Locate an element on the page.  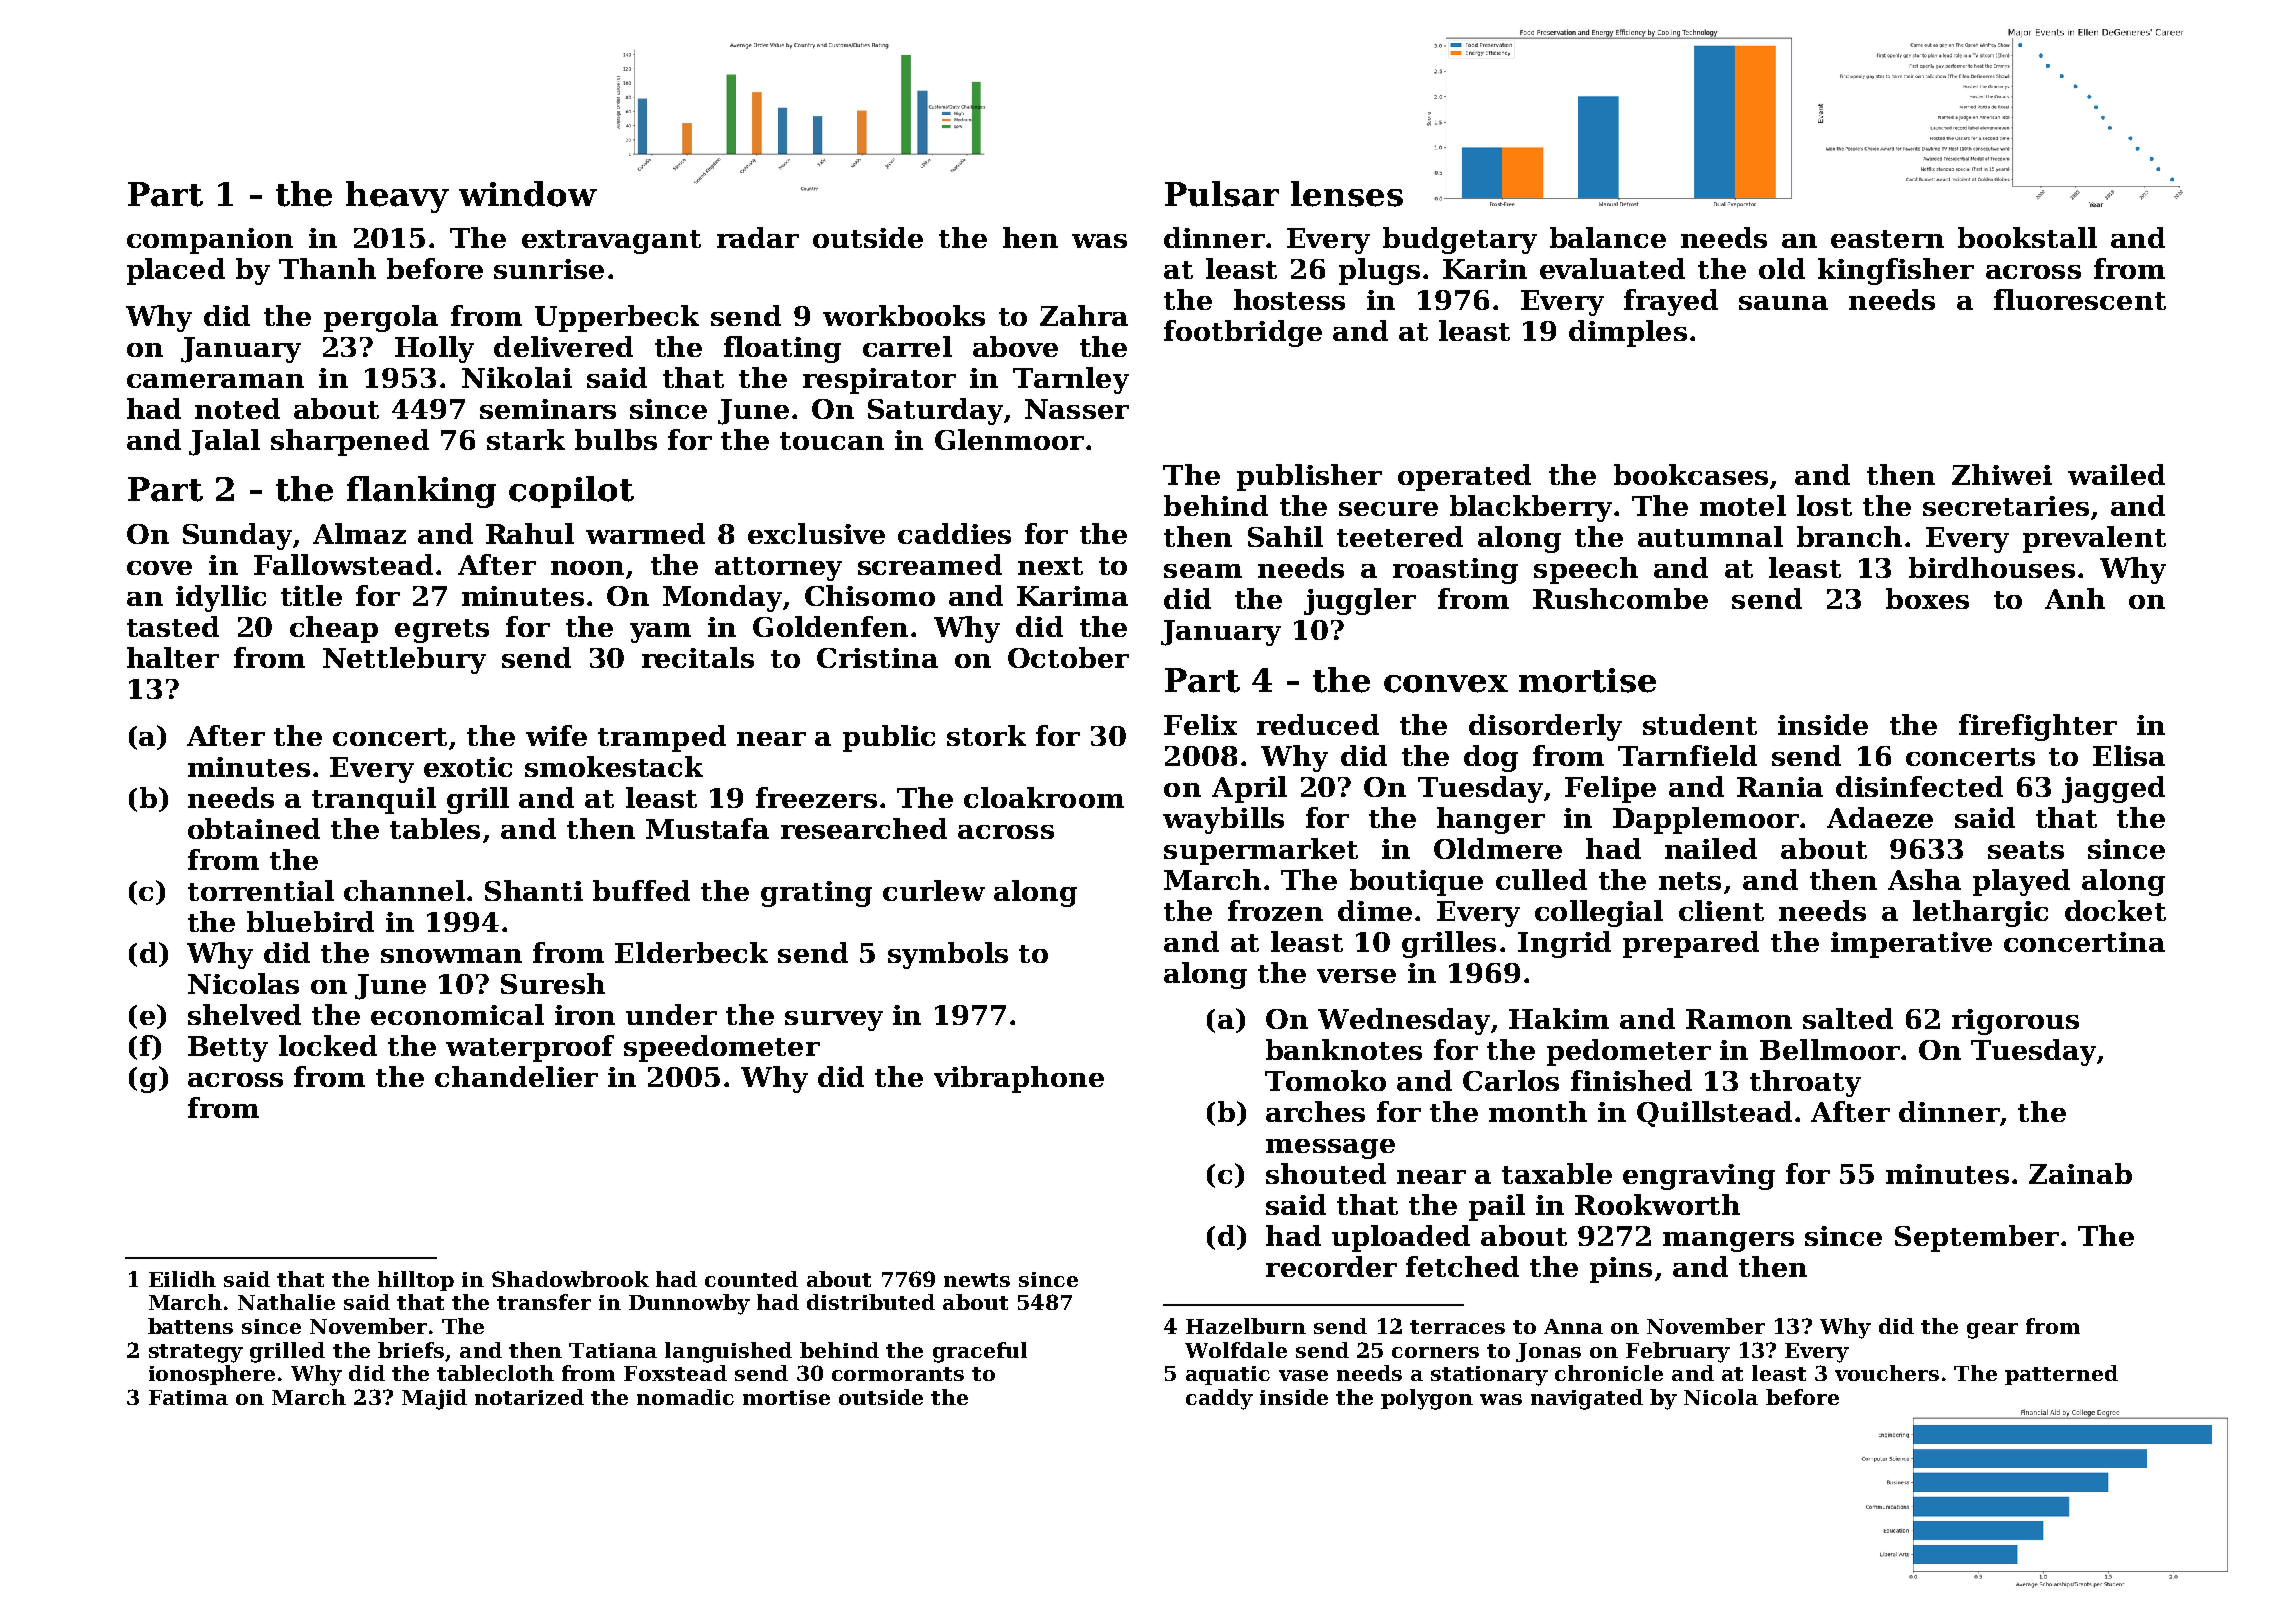
Almaz is located at coordinates (359, 533).
